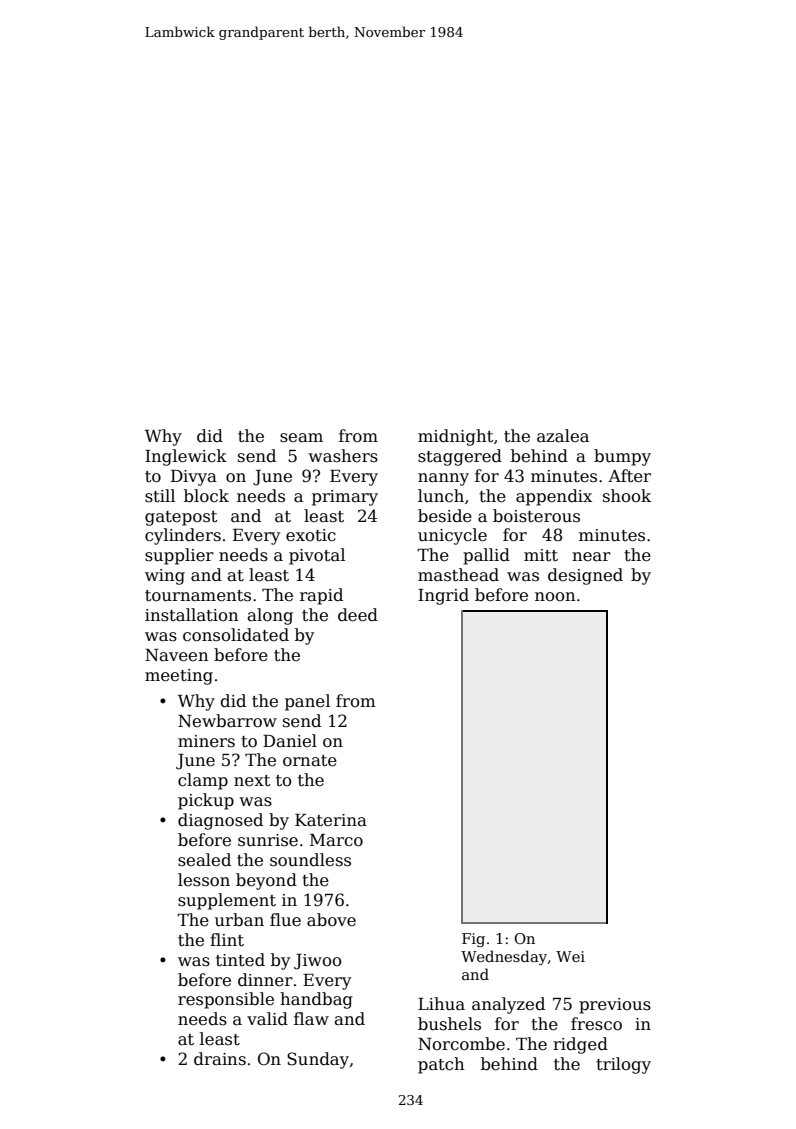  What do you see at coordinates (186, 457) in the screenshot?
I see `Inglewick` at bounding box center [186, 457].
